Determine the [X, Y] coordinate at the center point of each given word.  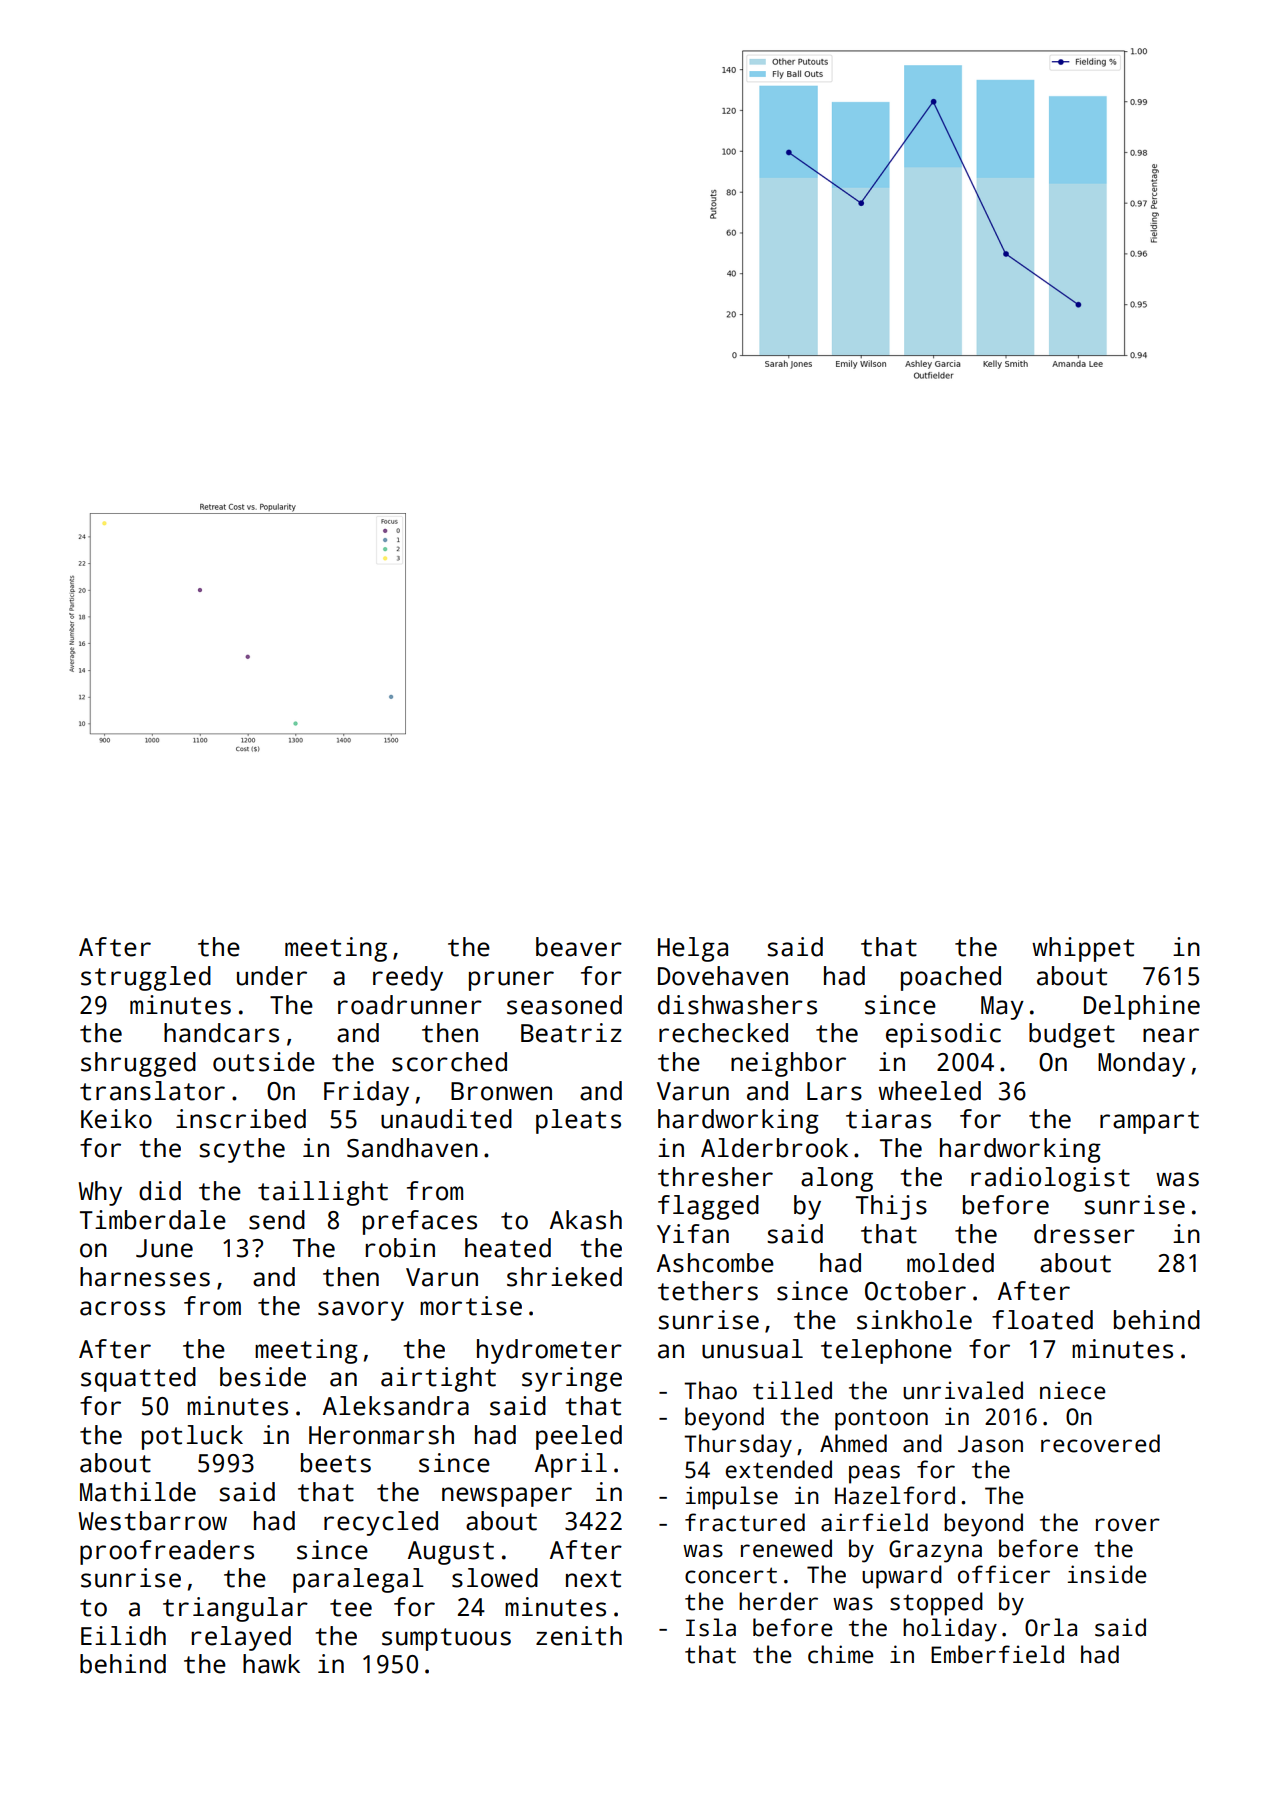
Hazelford [895, 1495]
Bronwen [501, 1091]
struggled [146, 978]
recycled [381, 1523]
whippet [1083, 949]
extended [778, 1469]
